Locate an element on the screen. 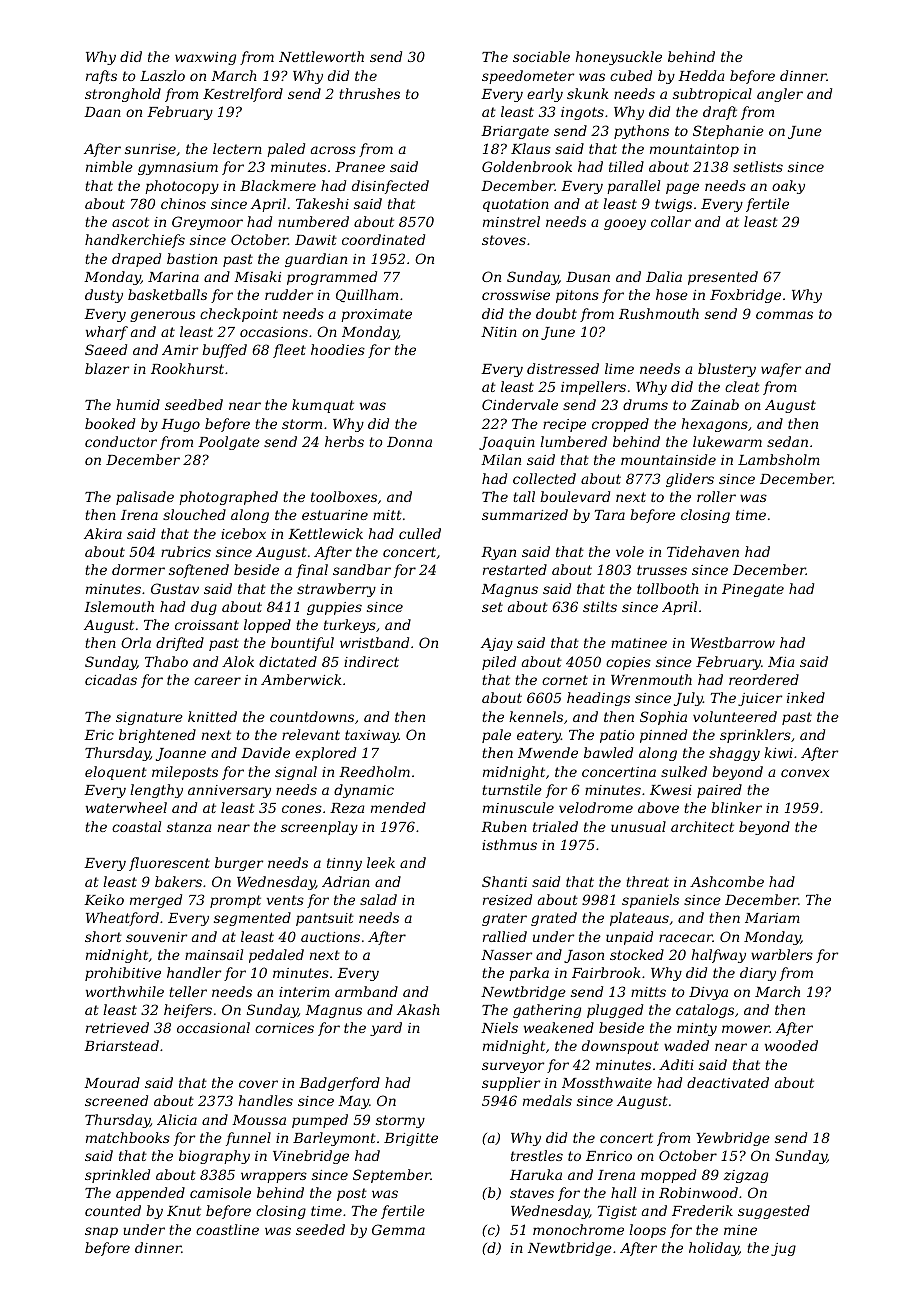 The image size is (924, 1308). humid is located at coordinates (138, 404).
